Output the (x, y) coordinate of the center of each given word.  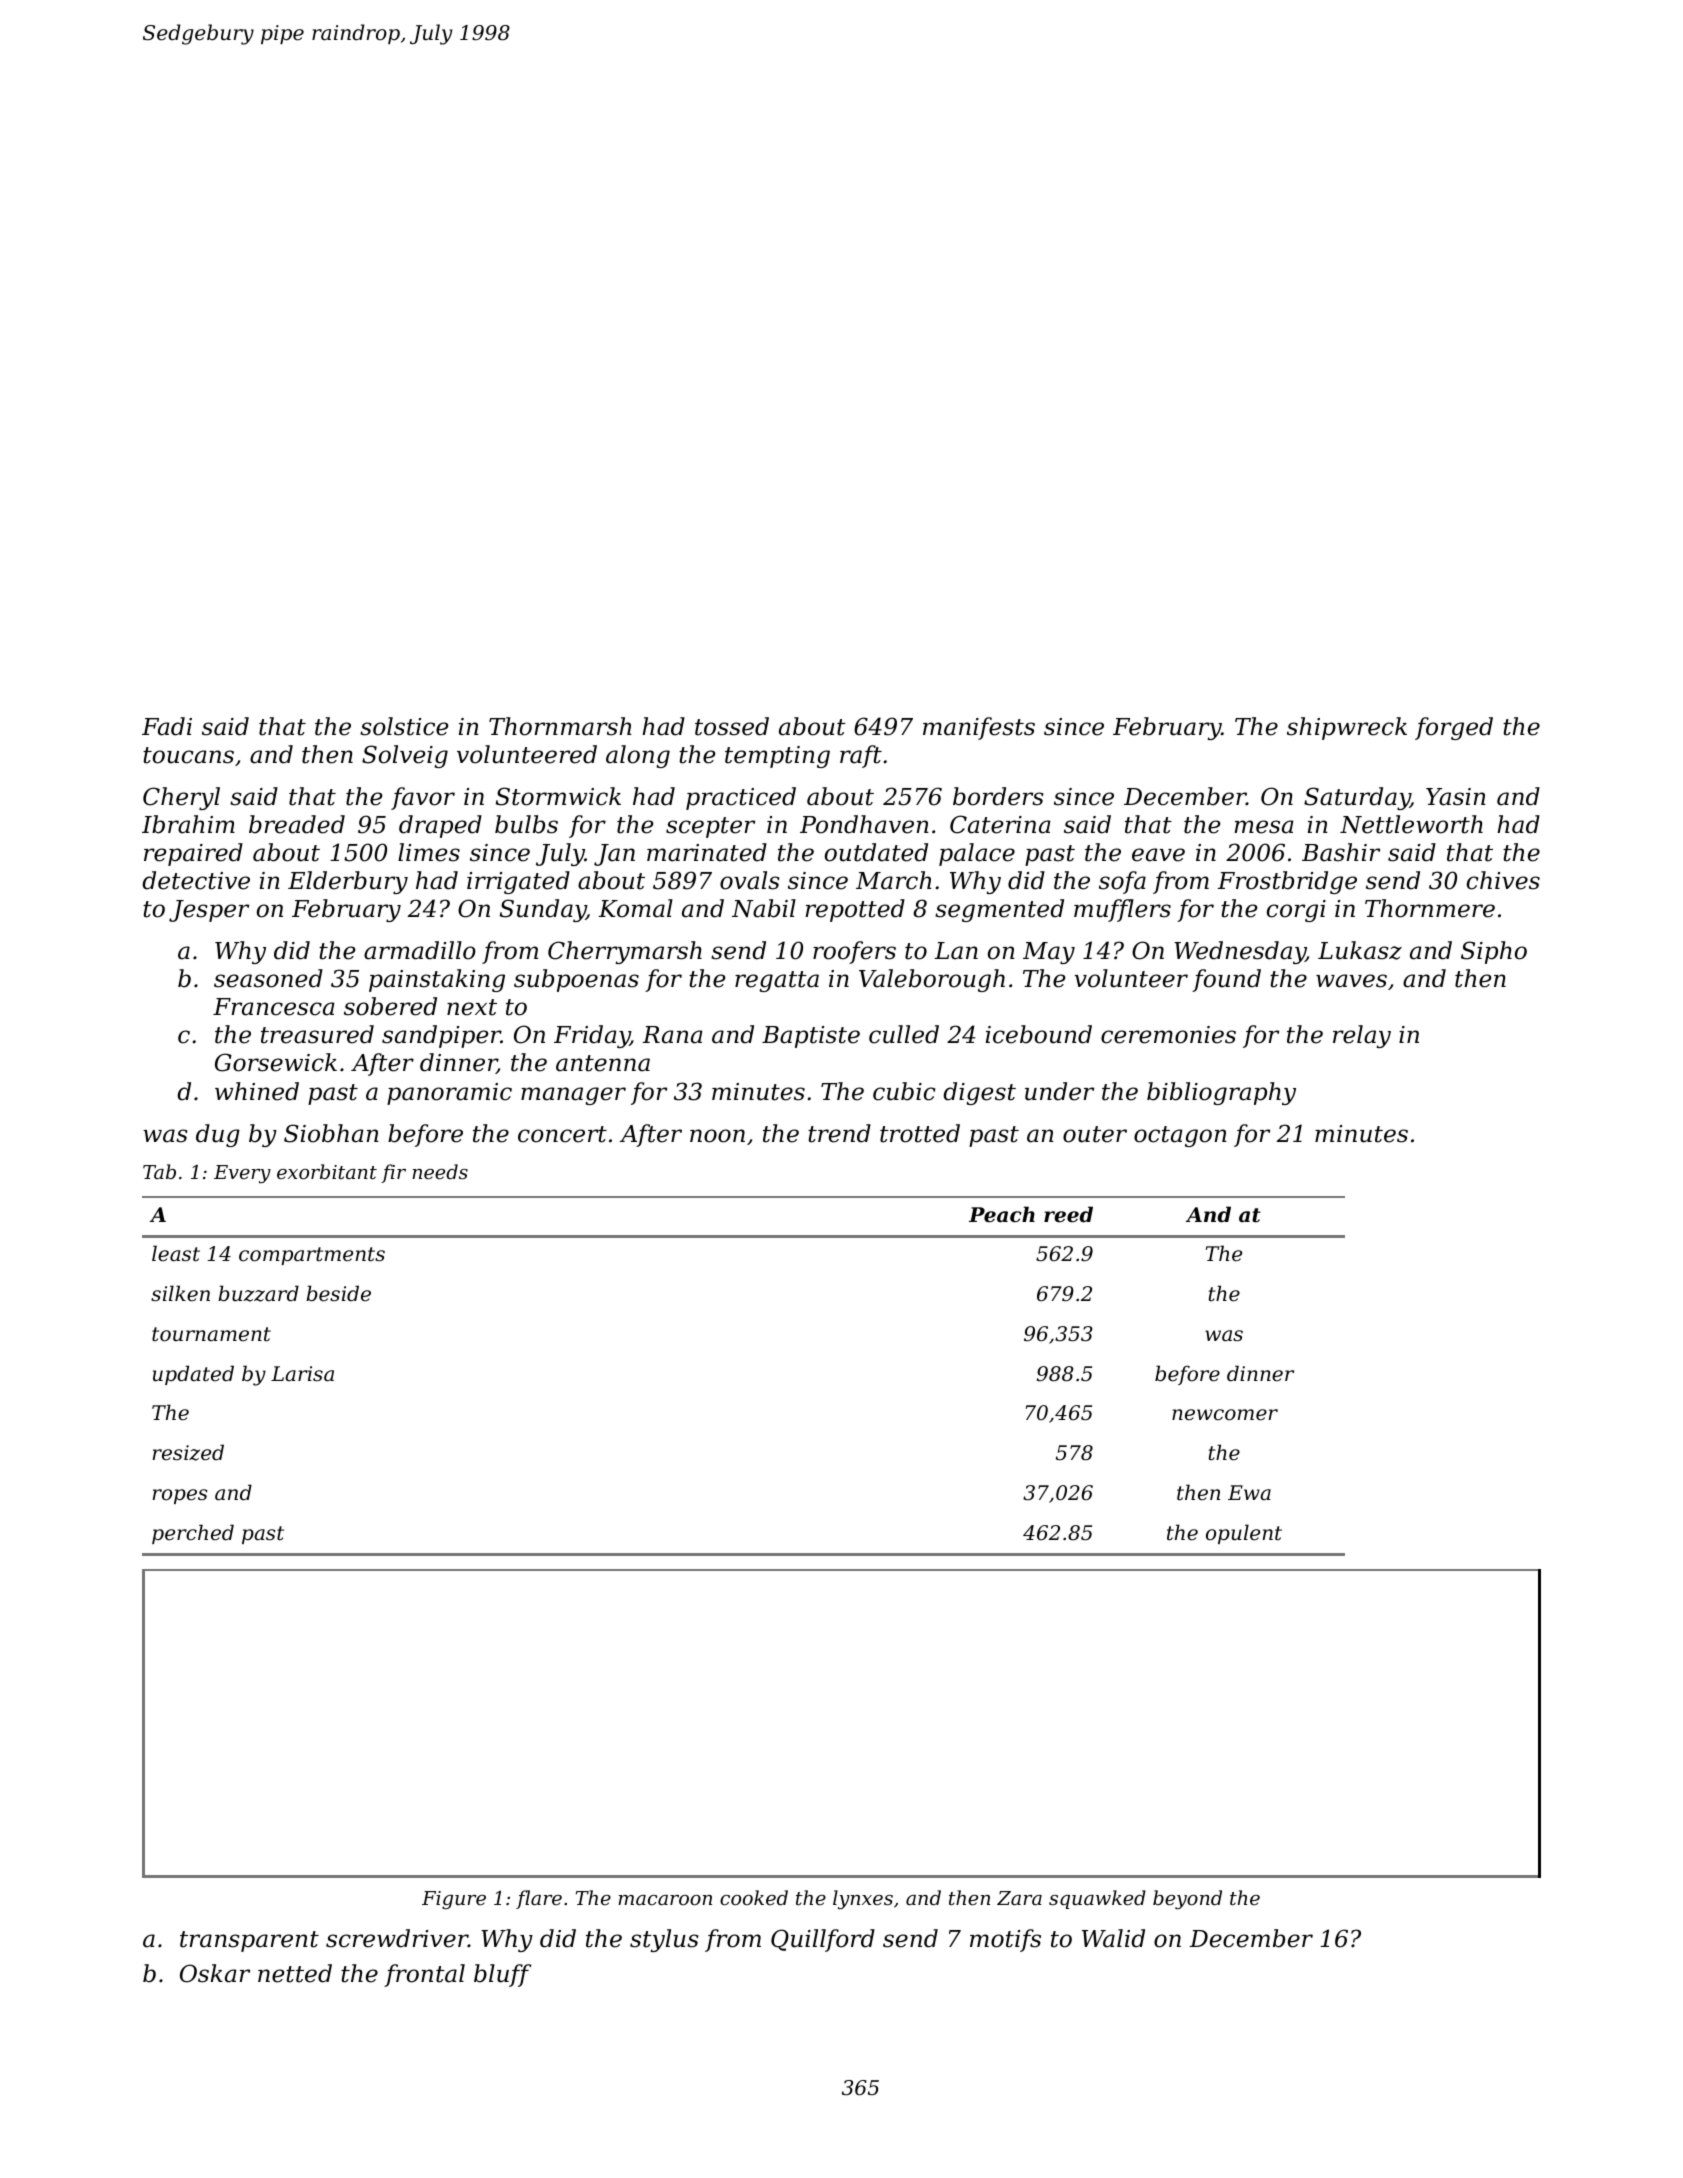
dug (218, 1135)
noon (717, 1136)
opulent (1244, 1534)
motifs (1005, 1940)
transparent (249, 1941)
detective (196, 880)
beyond (1187, 1899)
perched (193, 1534)
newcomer (1225, 1415)
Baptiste (811, 1037)
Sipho (1494, 952)
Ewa (1249, 1492)
